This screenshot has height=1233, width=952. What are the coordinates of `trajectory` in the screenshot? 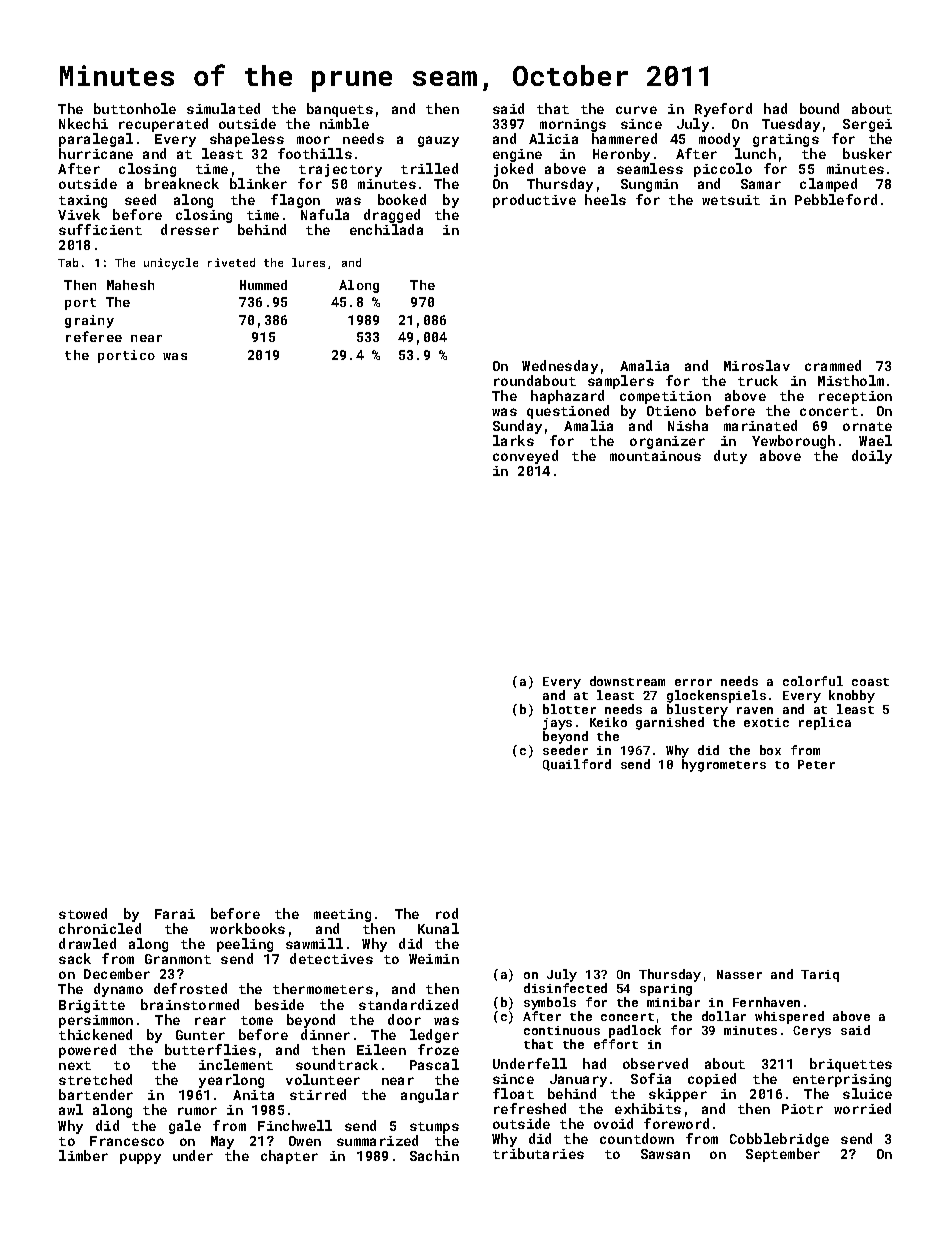 It's located at (340, 170).
